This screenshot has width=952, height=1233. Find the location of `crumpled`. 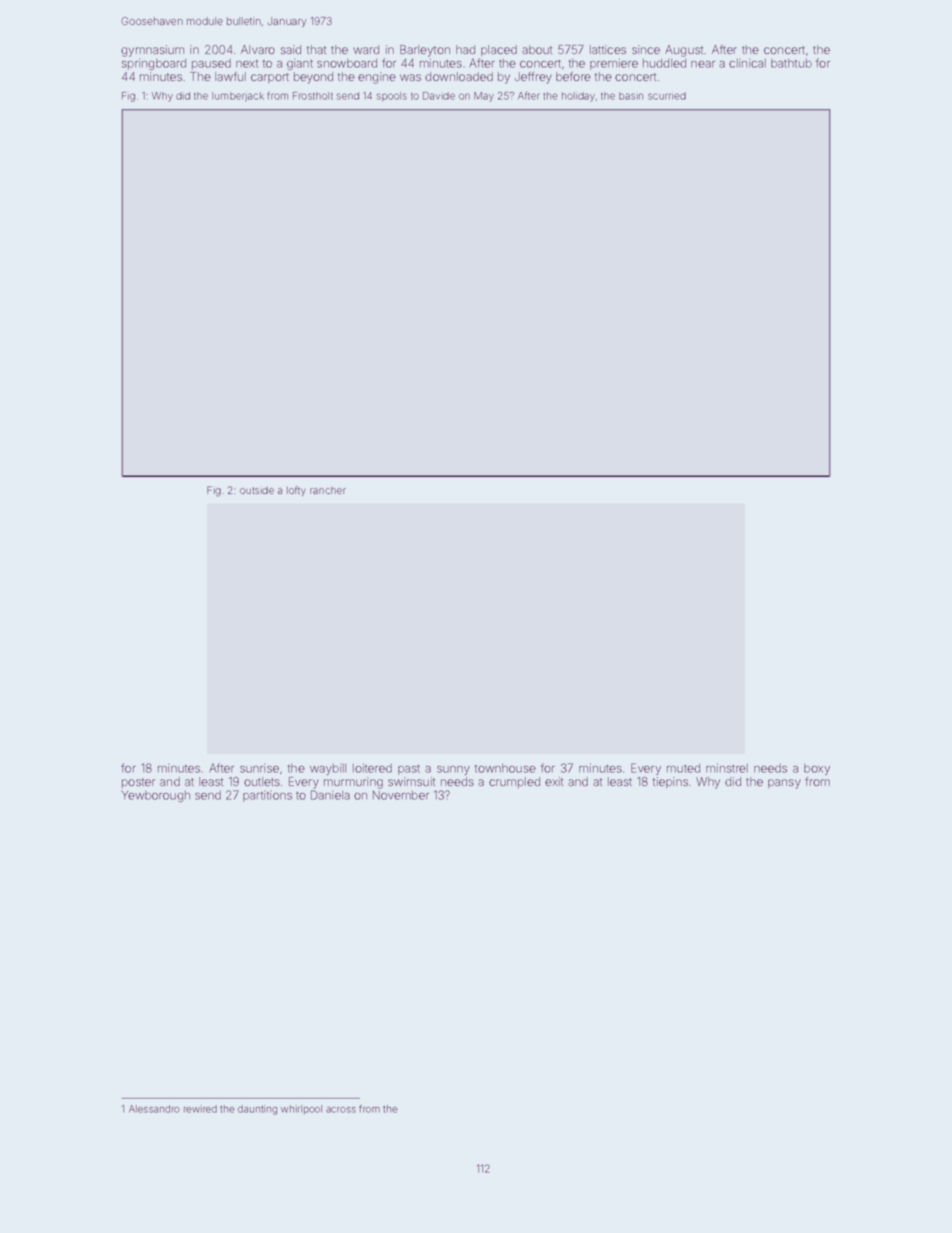

crumpled is located at coordinates (514, 782).
